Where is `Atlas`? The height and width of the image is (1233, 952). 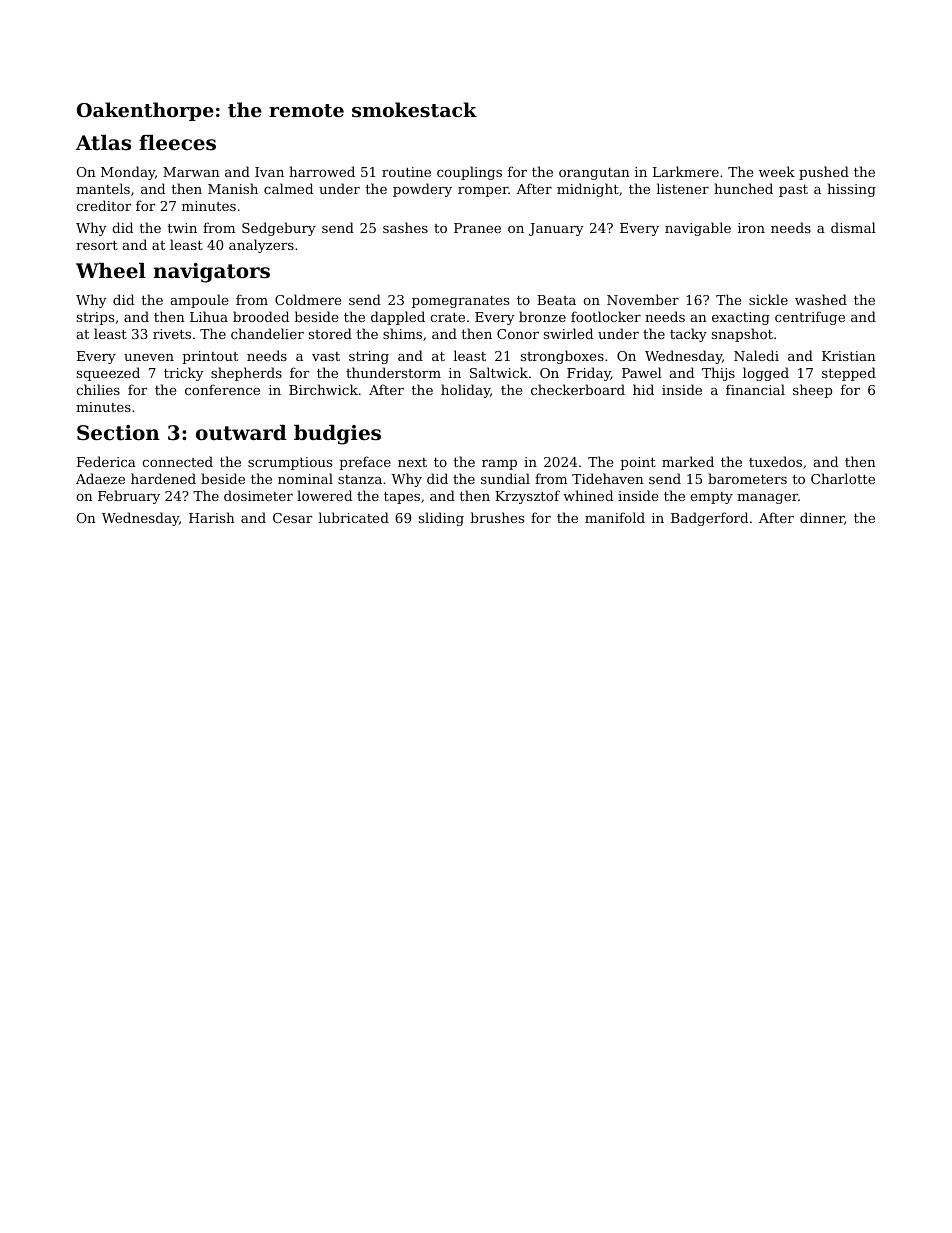
Atlas is located at coordinates (103, 143).
